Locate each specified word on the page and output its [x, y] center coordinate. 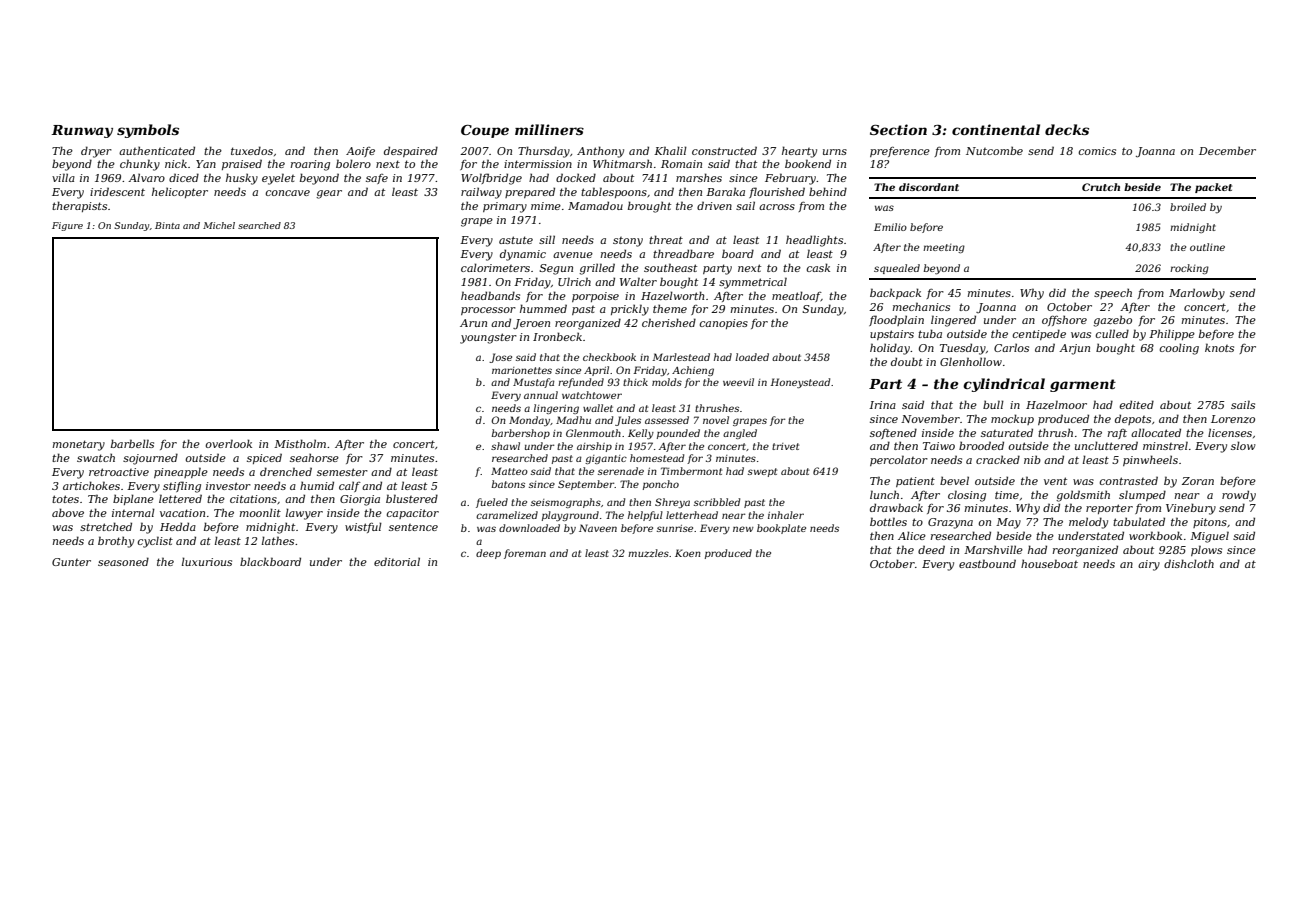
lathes [278, 540]
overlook [228, 443]
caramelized [507, 515]
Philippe [1172, 334]
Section [898, 129]
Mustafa [534, 383]
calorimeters [495, 267]
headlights [814, 241]
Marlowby [1197, 294]
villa [63, 177]
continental [996, 129]
